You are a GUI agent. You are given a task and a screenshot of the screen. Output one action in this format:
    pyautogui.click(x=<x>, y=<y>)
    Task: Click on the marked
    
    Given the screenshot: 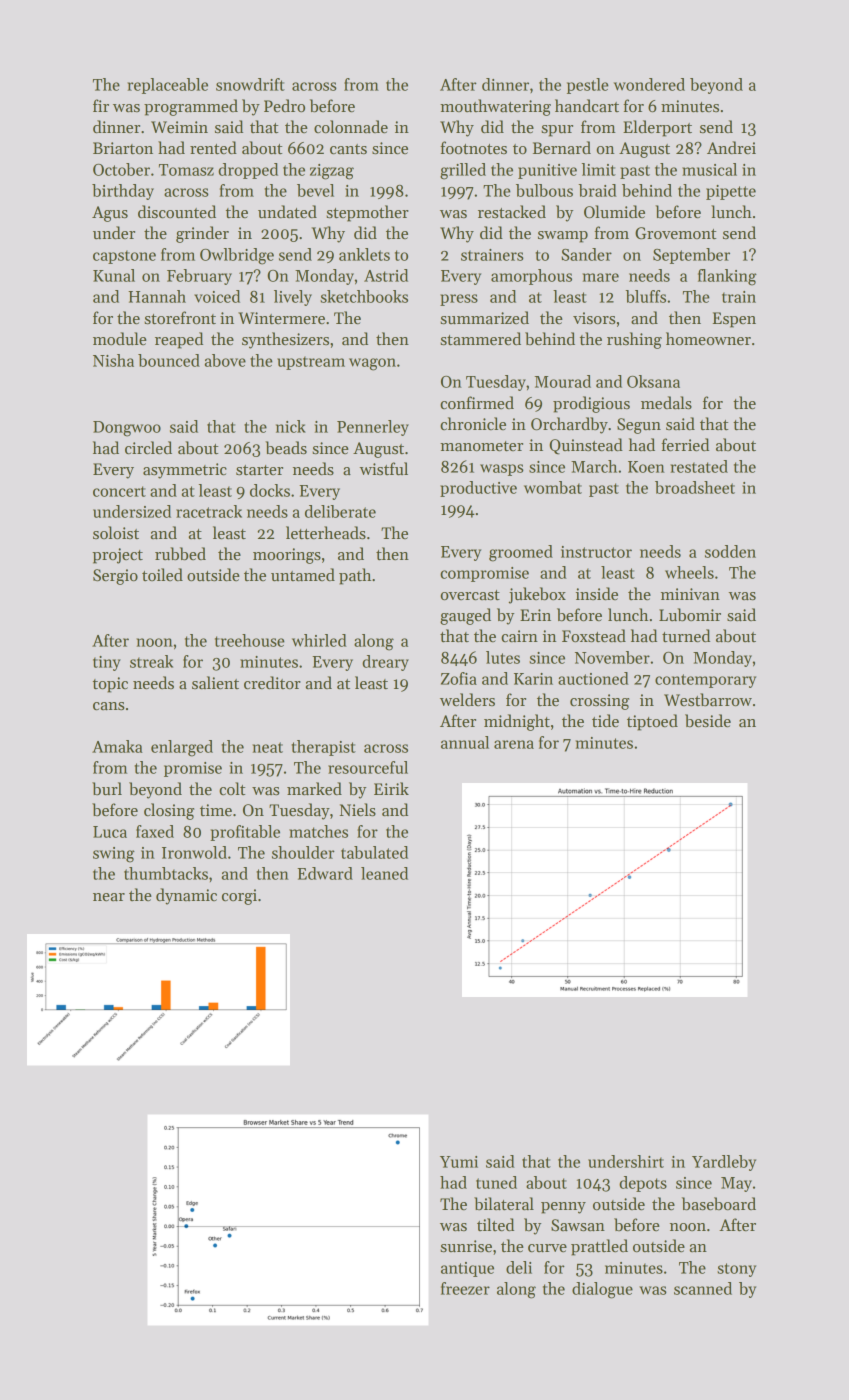 What is the action you would take?
    pyautogui.click(x=314, y=789)
